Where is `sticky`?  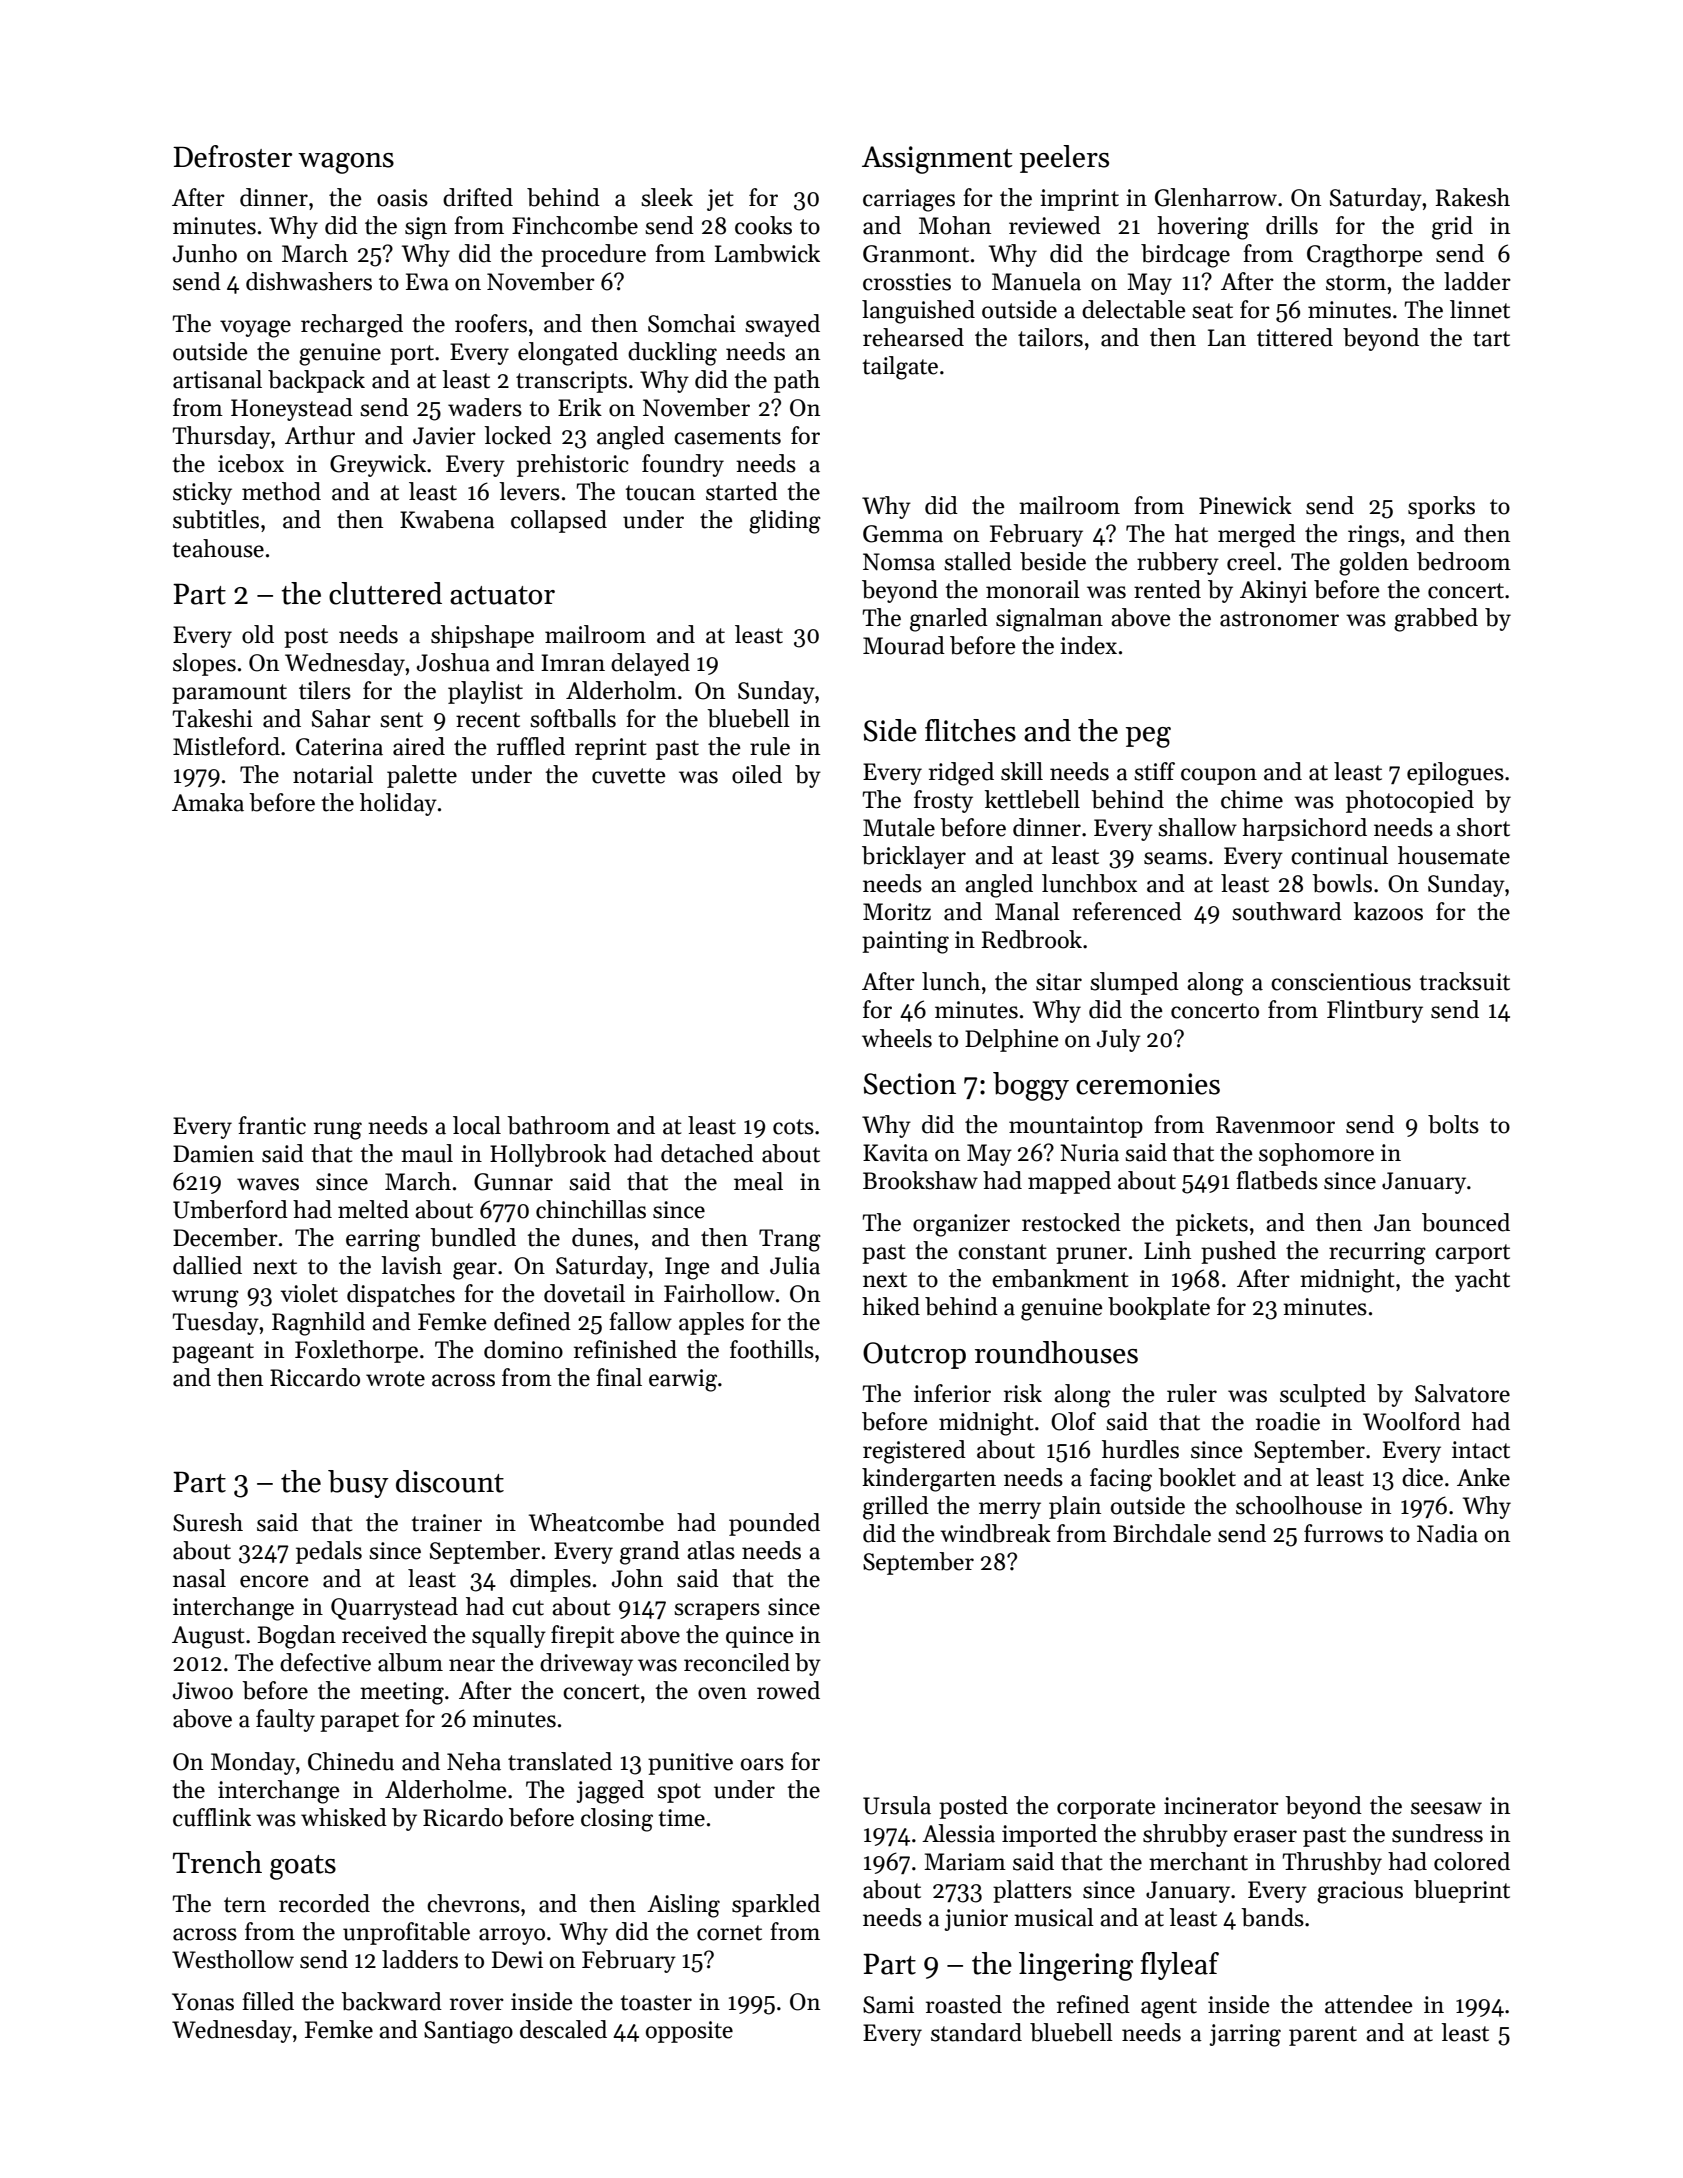 sticky is located at coordinates (202, 493).
